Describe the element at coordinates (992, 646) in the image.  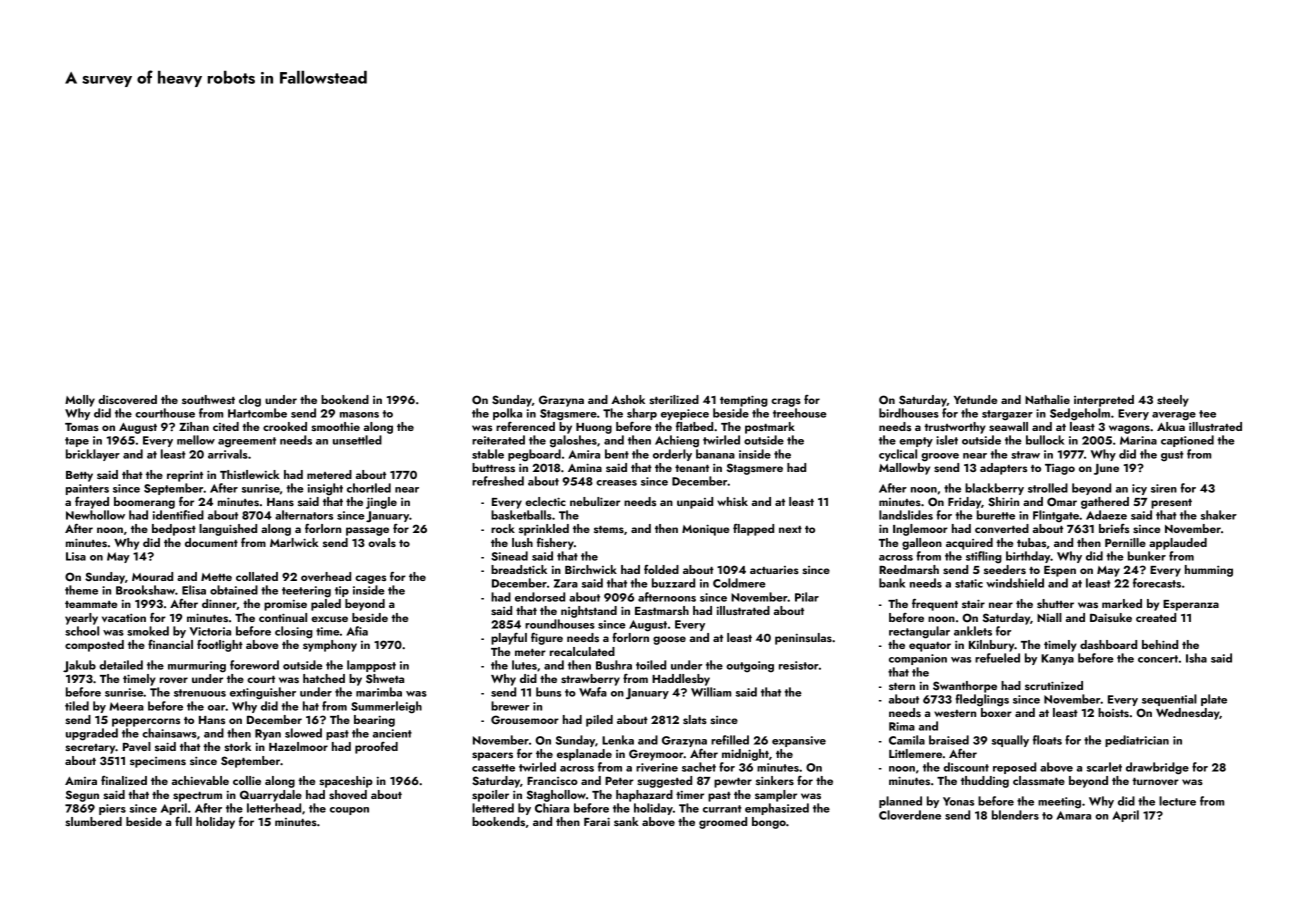
I see `Kilnbury` at that location.
